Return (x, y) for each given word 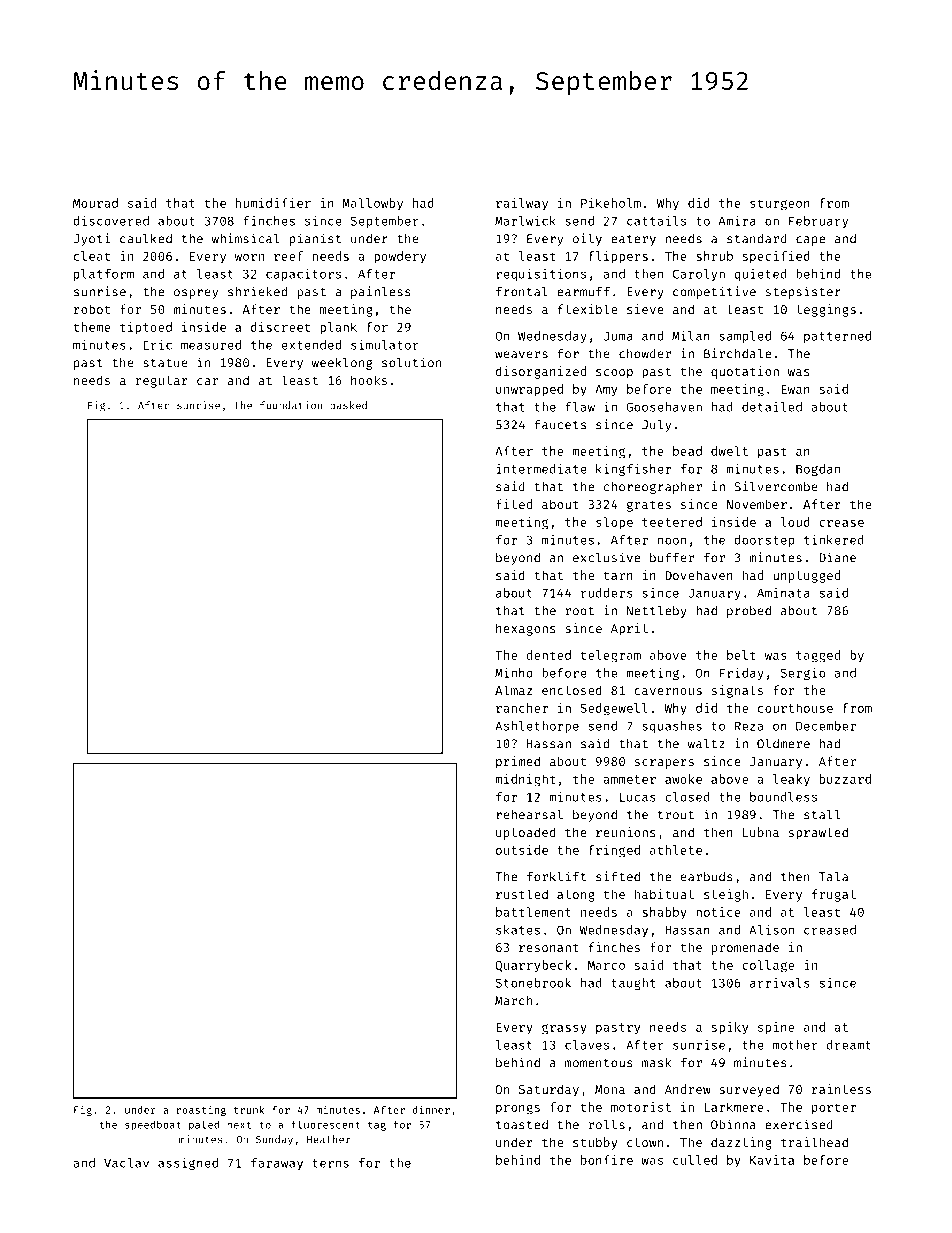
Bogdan (818, 470)
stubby (595, 1143)
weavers (521, 355)
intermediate (542, 469)
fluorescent (325, 1124)
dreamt (849, 1045)
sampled (745, 337)
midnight (525, 780)
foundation (291, 405)
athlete (676, 850)
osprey (196, 294)
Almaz (513, 690)
